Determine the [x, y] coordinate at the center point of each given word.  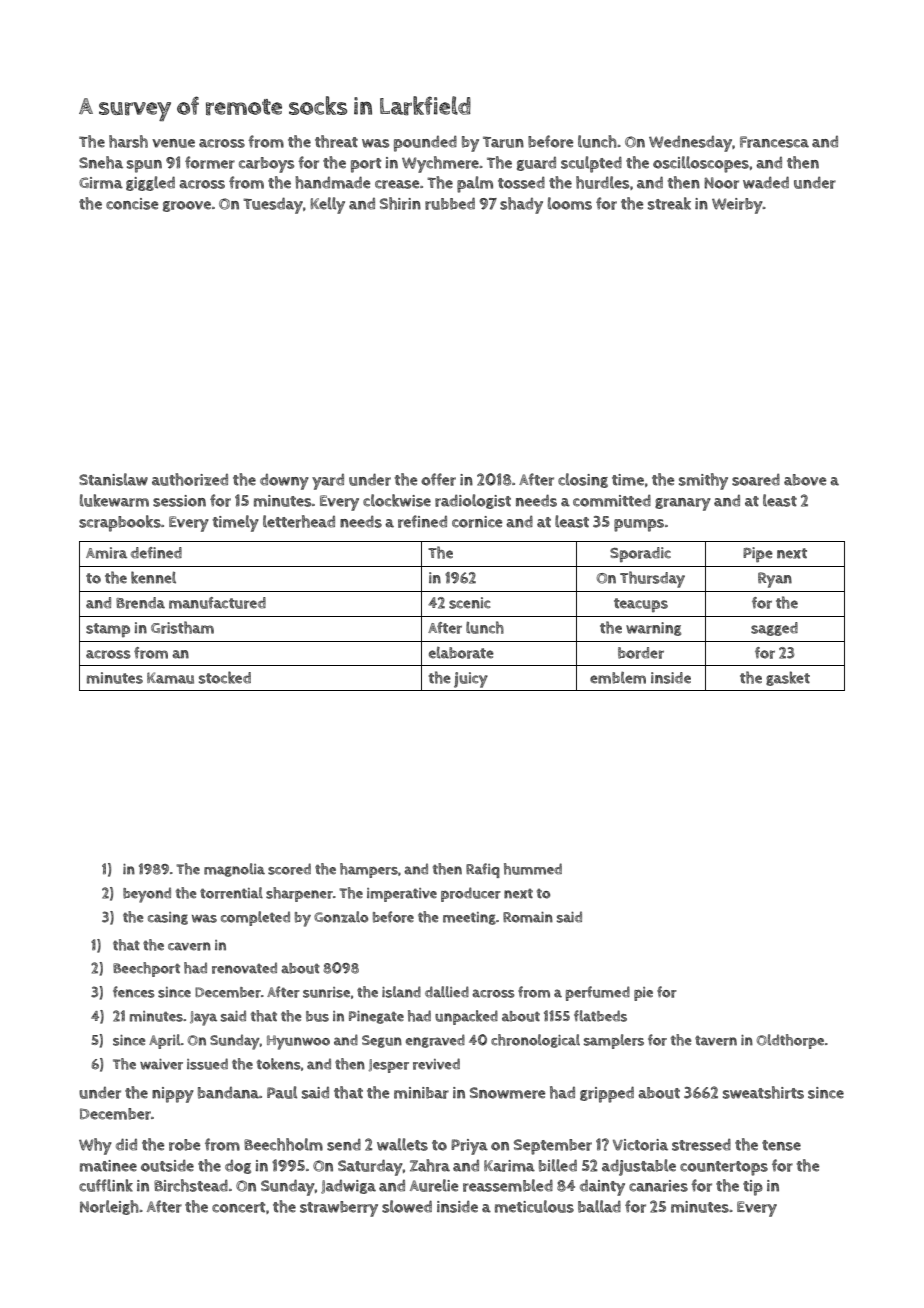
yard [328, 482]
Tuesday [273, 205]
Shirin [400, 203]
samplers [614, 1041]
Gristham [182, 627]
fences [134, 992]
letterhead [299, 521]
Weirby [737, 206]
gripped [607, 1094]
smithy [703, 481]
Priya [469, 1147]
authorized [190, 479]
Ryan [775, 580]
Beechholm [283, 1144]
